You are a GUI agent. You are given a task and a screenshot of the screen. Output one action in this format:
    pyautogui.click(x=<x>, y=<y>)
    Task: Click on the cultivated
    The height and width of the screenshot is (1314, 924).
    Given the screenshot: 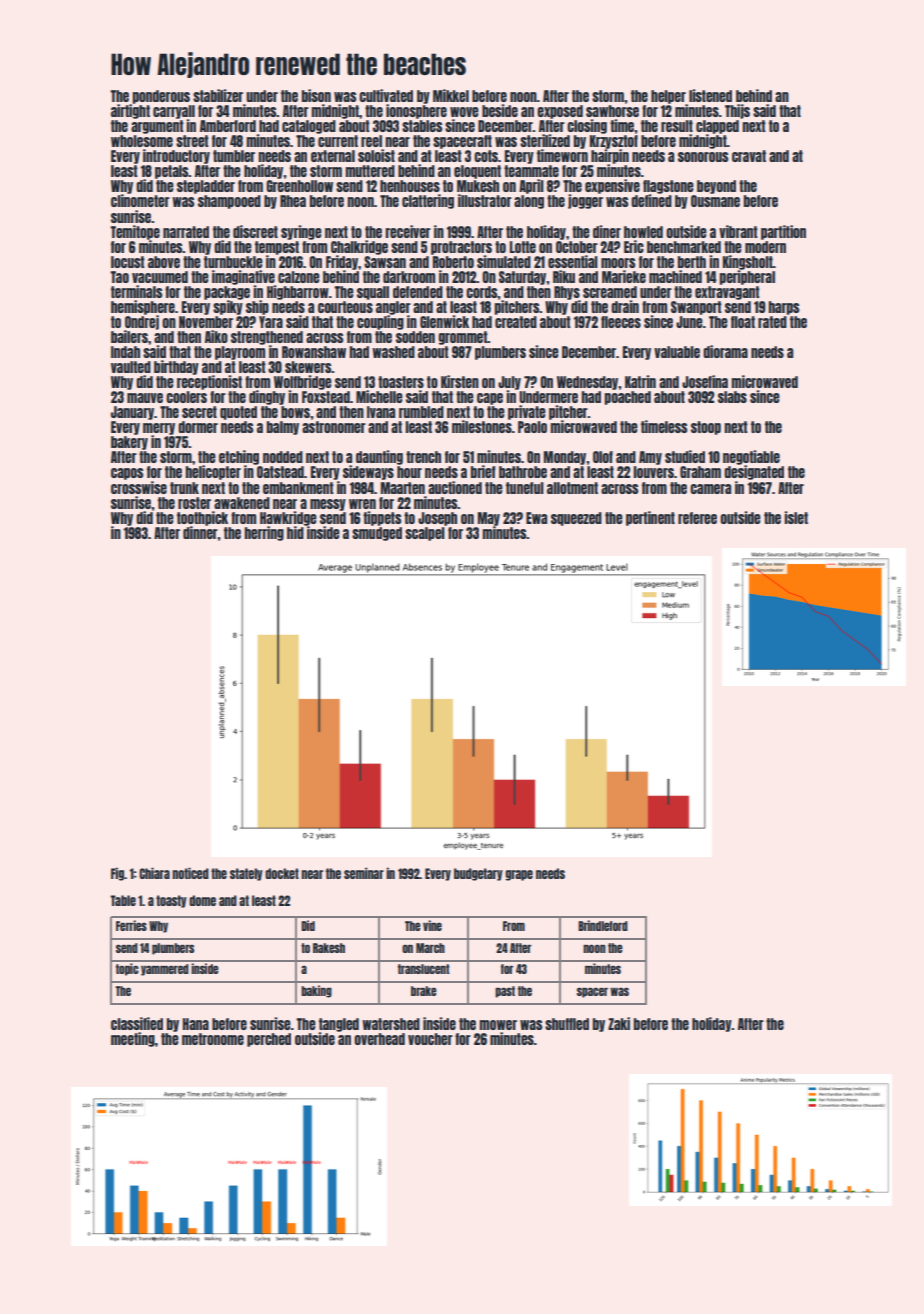 What is the action you would take?
    pyautogui.click(x=386, y=95)
